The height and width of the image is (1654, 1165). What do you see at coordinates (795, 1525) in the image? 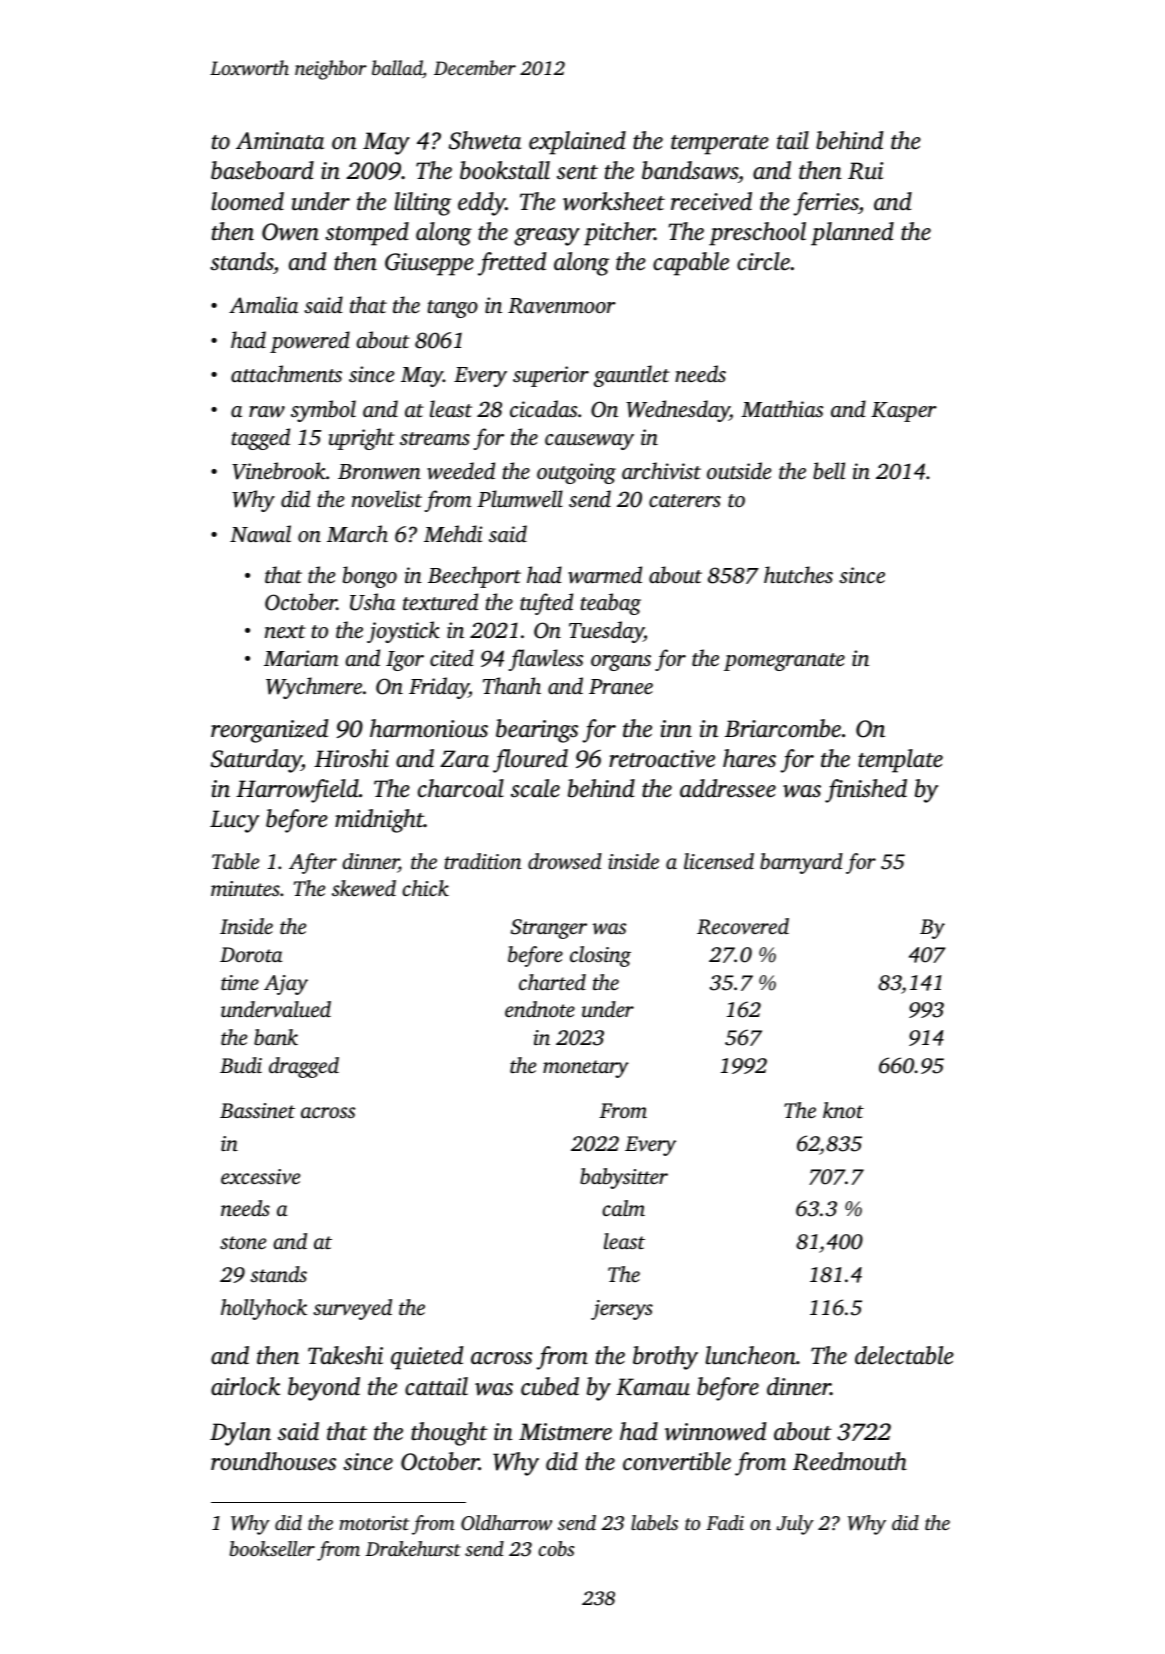
I see `July` at bounding box center [795, 1525].
